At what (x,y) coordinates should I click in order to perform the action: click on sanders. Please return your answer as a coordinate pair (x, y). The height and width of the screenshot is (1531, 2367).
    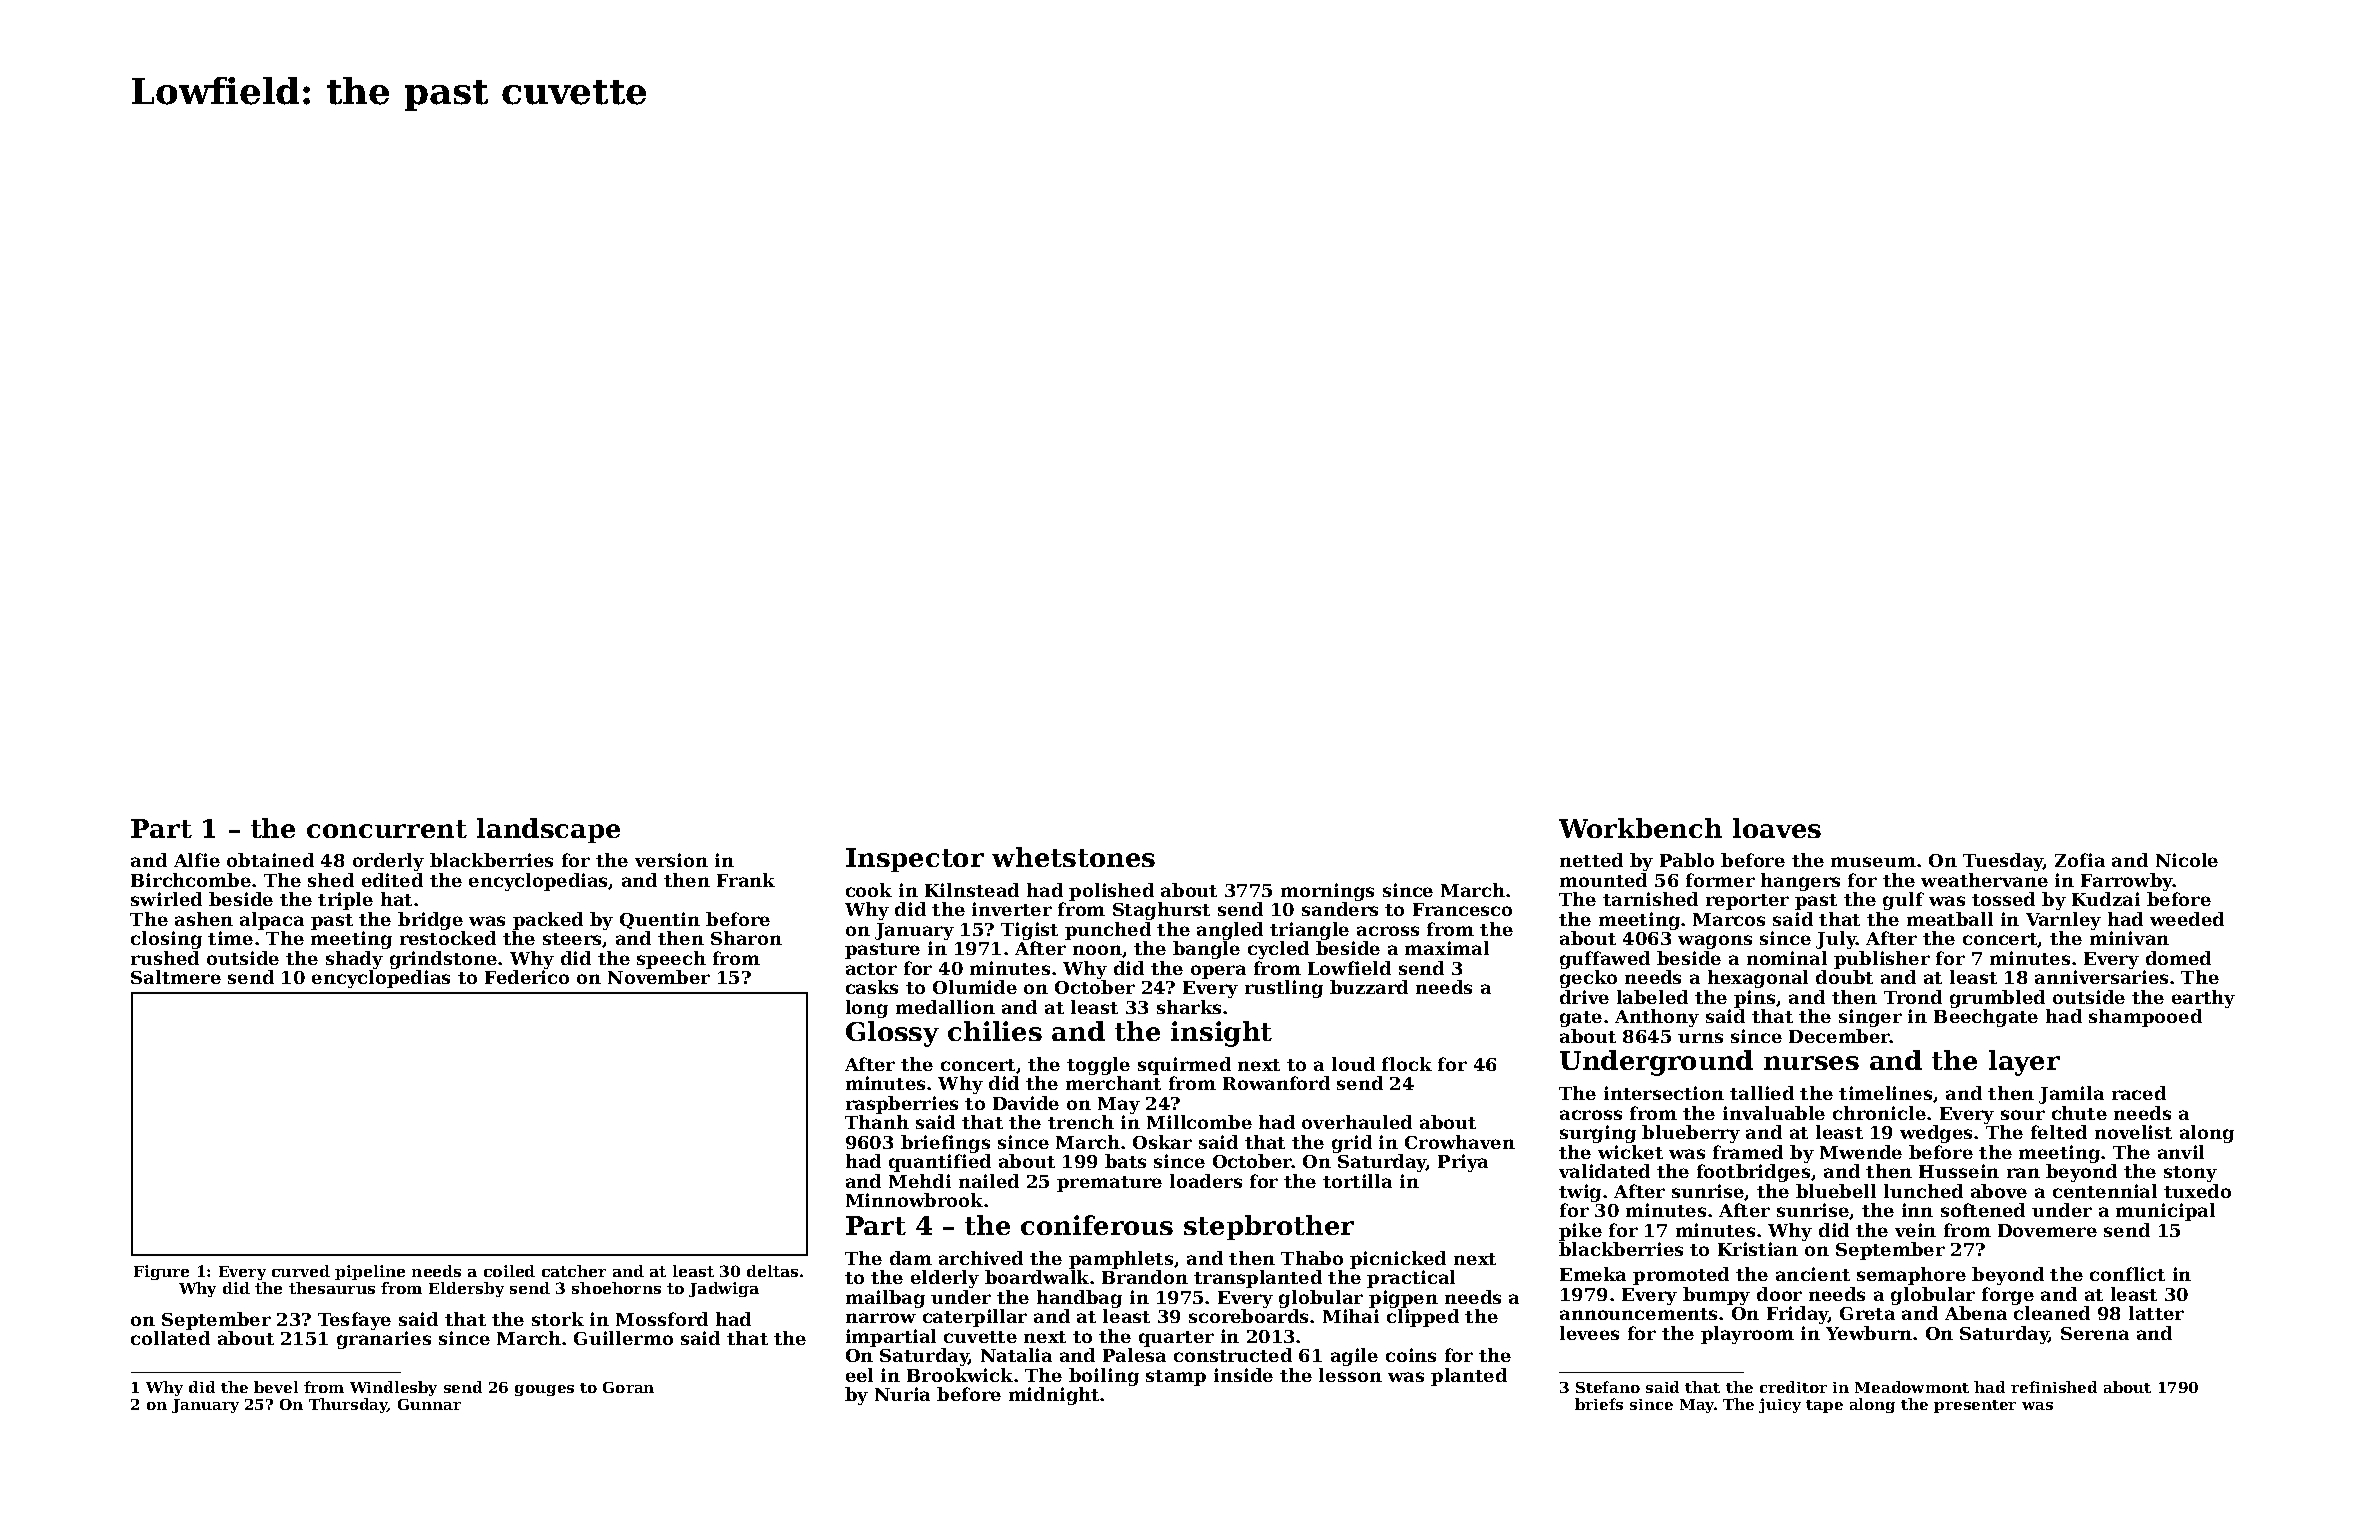
    Looking at the image, I should click on (1340, 909).
